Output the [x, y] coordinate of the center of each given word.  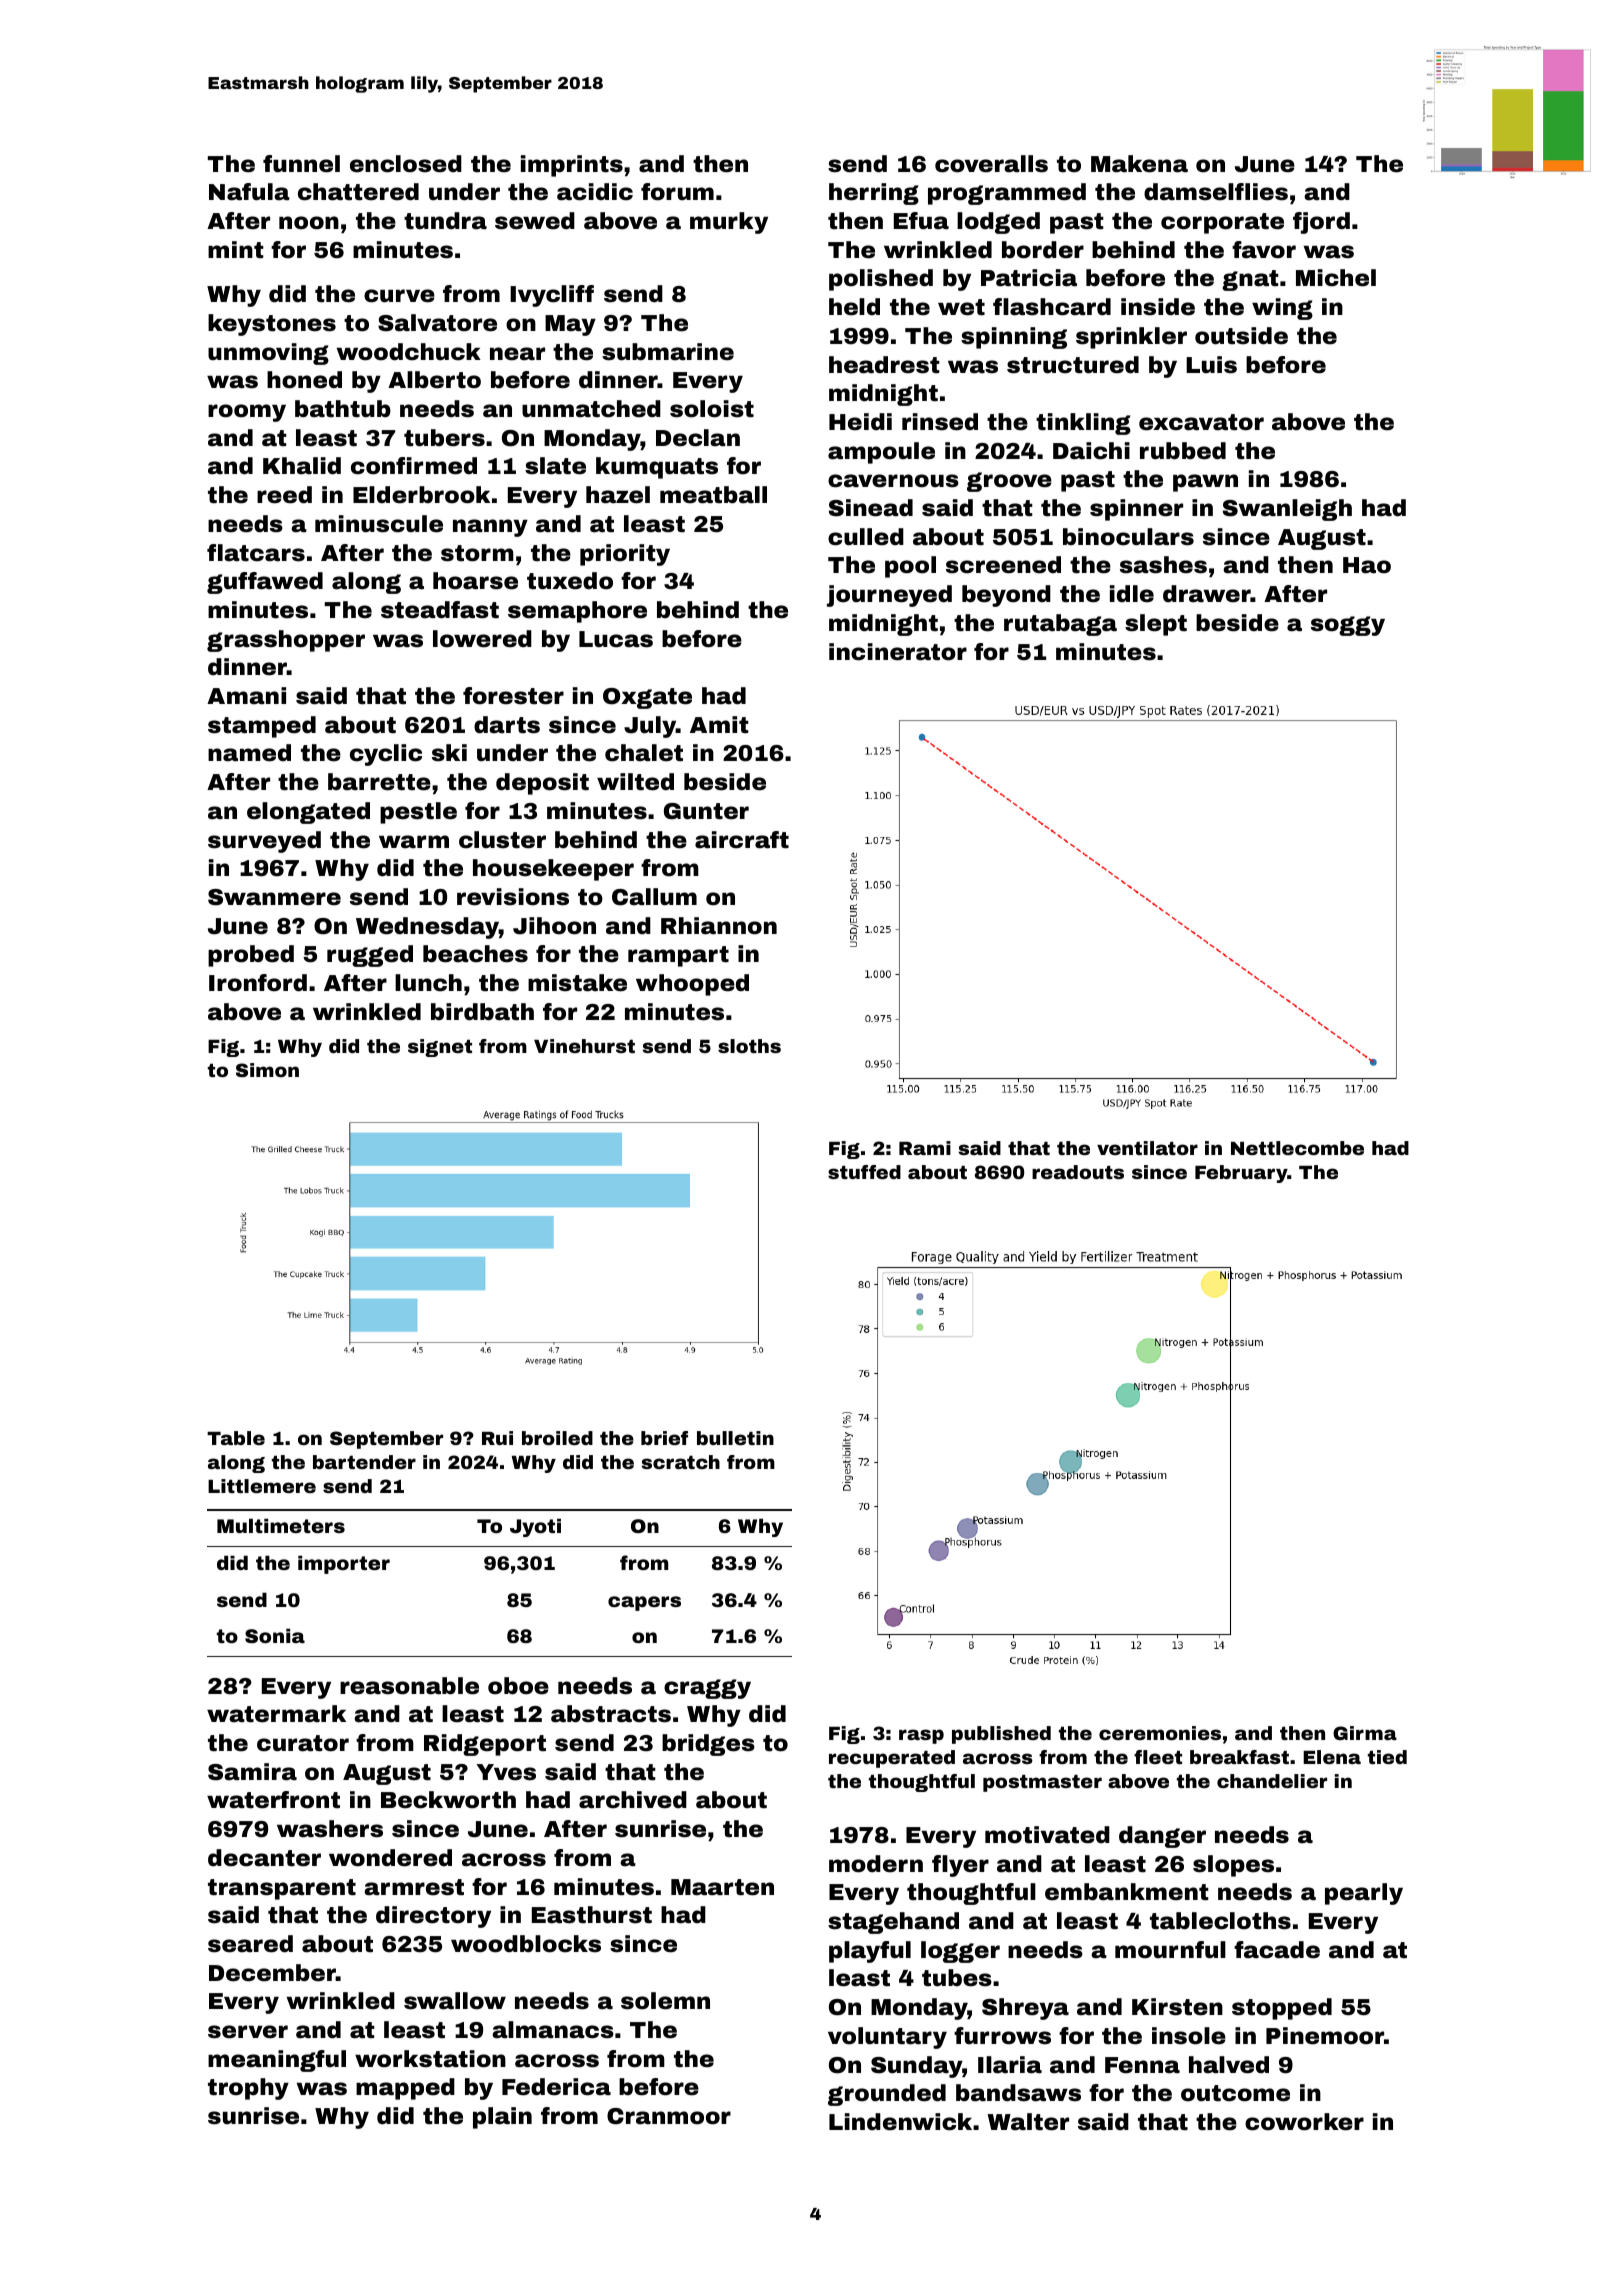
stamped [262, 727]
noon [309, 223]
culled [866, 537]
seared [250, 1944]
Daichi [1091, 451]
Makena [1139, 164]
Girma [1365, 1733]
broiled [557, 1438]
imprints [572, 166]
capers [644, 1603]
